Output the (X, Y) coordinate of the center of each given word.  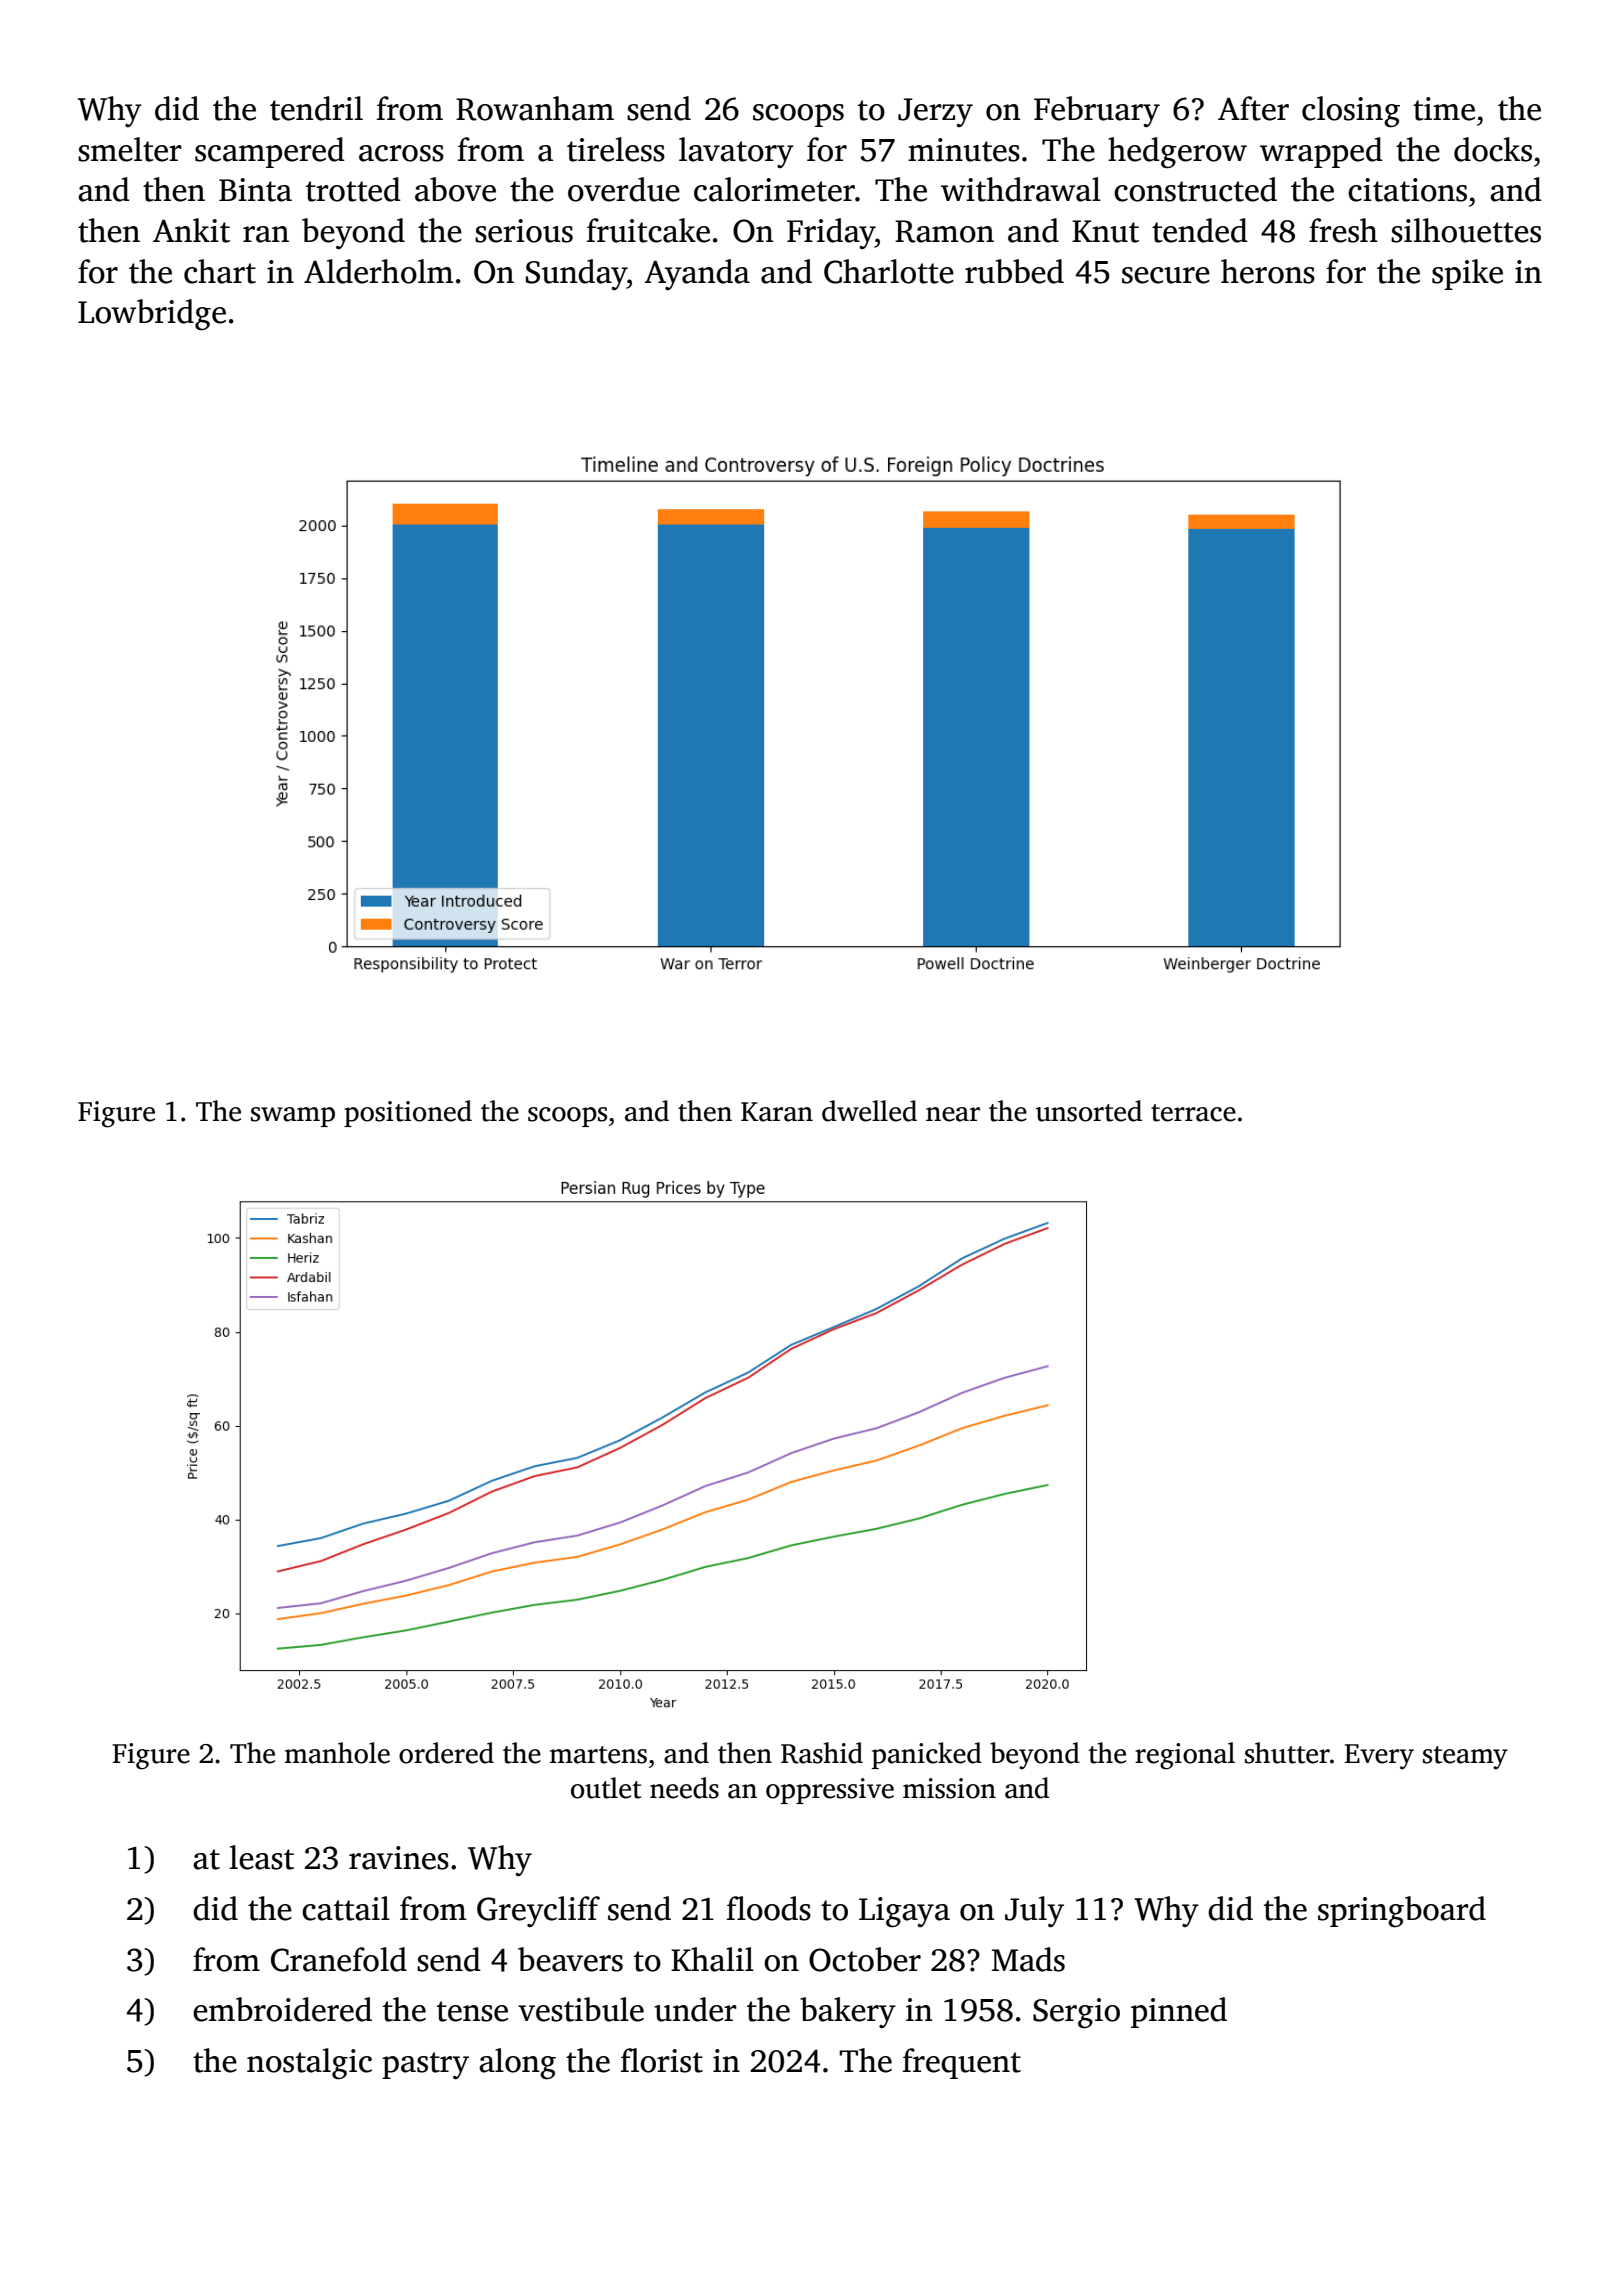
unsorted (1089, 1111)
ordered (446, 1753)
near (953, 1114)
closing (1351, 112)
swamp (293, 1117)
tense (472, 2011)
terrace (1193, 1113)
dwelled (869, 1111)
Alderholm (379, 271)
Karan (777, 1112)
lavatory (736, 152)
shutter (1287, 1753)
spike (1467, 274)
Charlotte (889, 271)
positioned (408, 1113)
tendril (316, 108)
